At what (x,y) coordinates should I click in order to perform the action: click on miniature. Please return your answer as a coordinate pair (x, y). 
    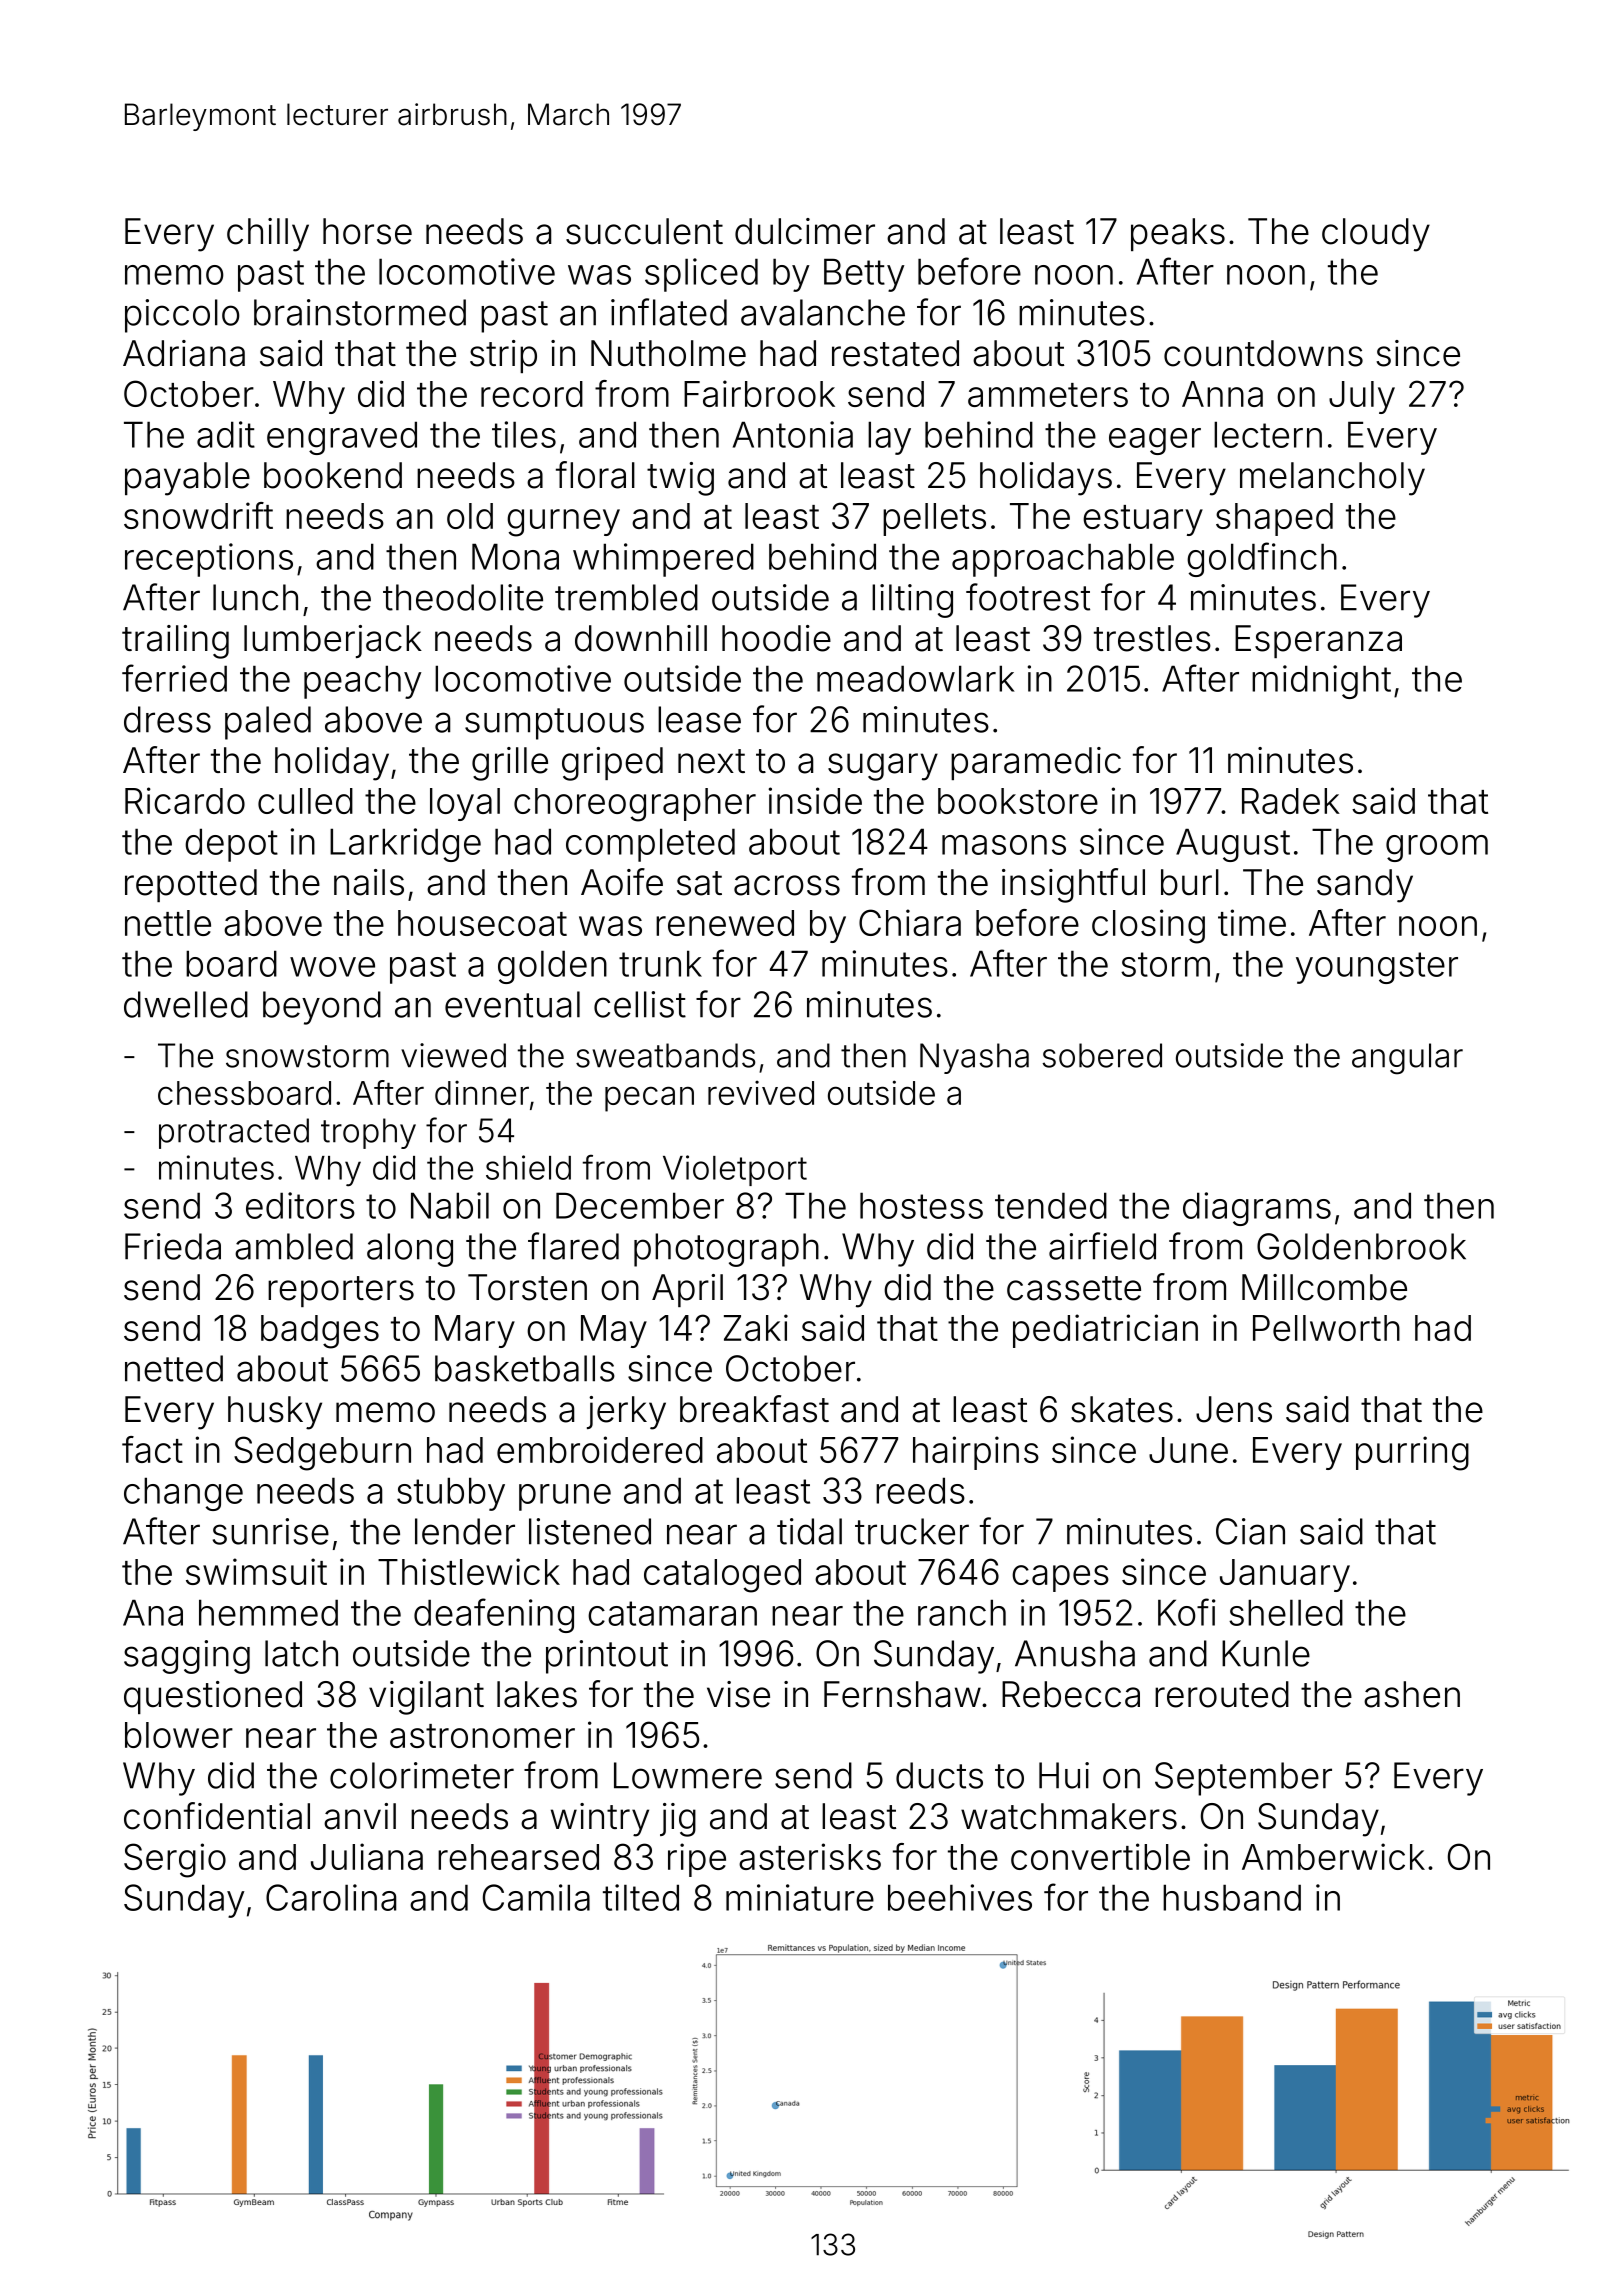
    Looking at the image, I should click on (800, 1897).
